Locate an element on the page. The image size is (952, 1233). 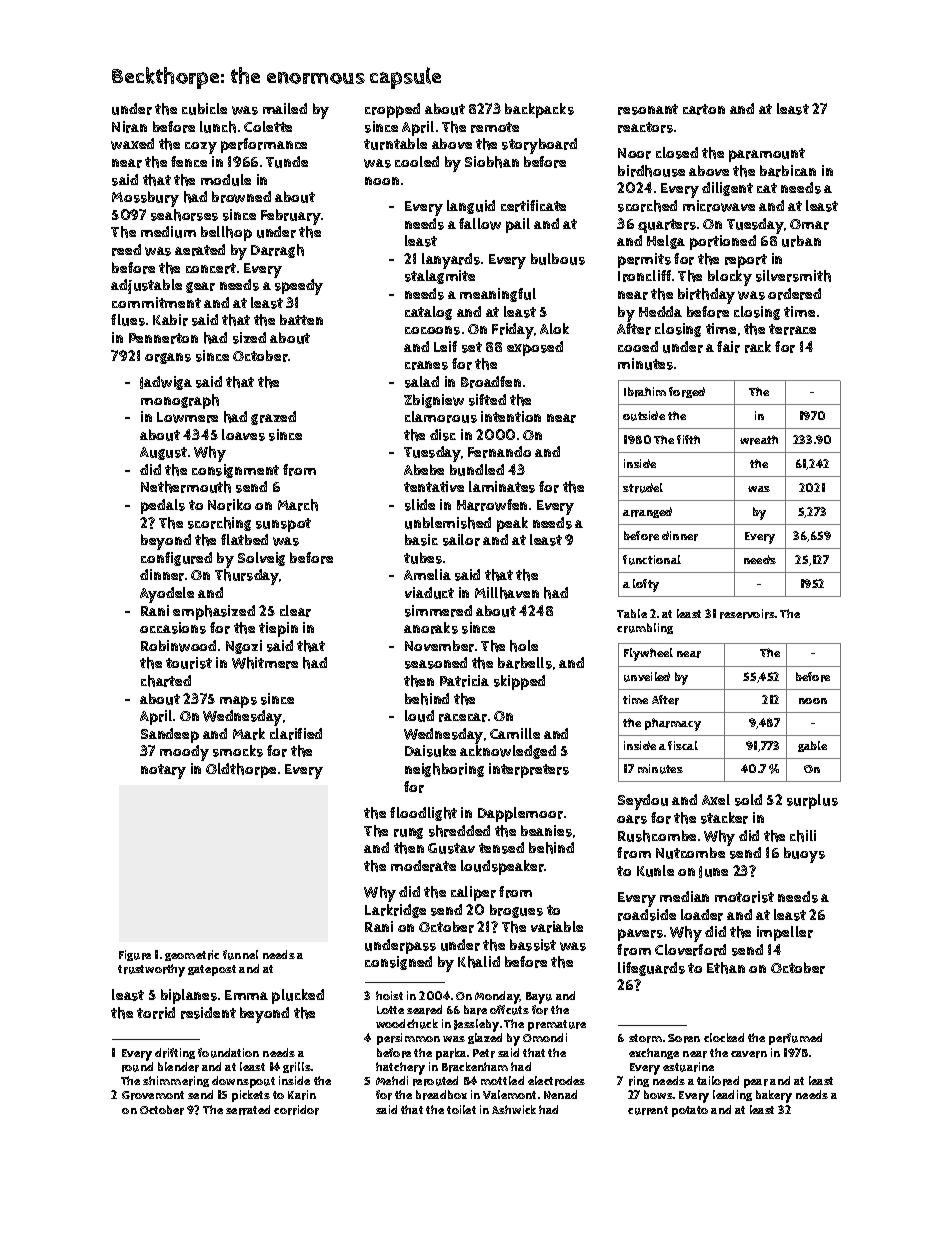
mailed is located at coordinates (285, 108).
